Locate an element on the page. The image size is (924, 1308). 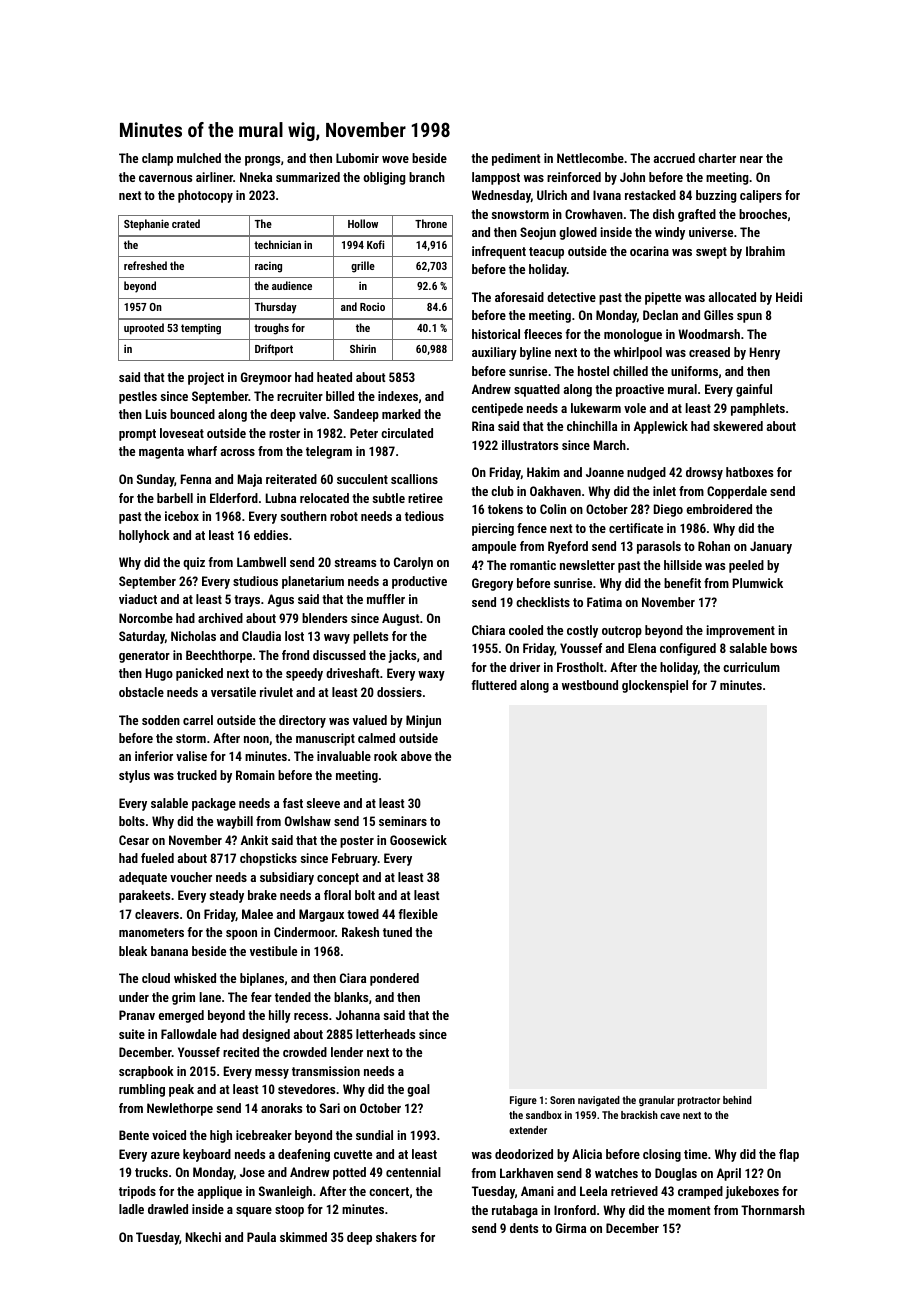
across is located at coordinates (238, 452).
